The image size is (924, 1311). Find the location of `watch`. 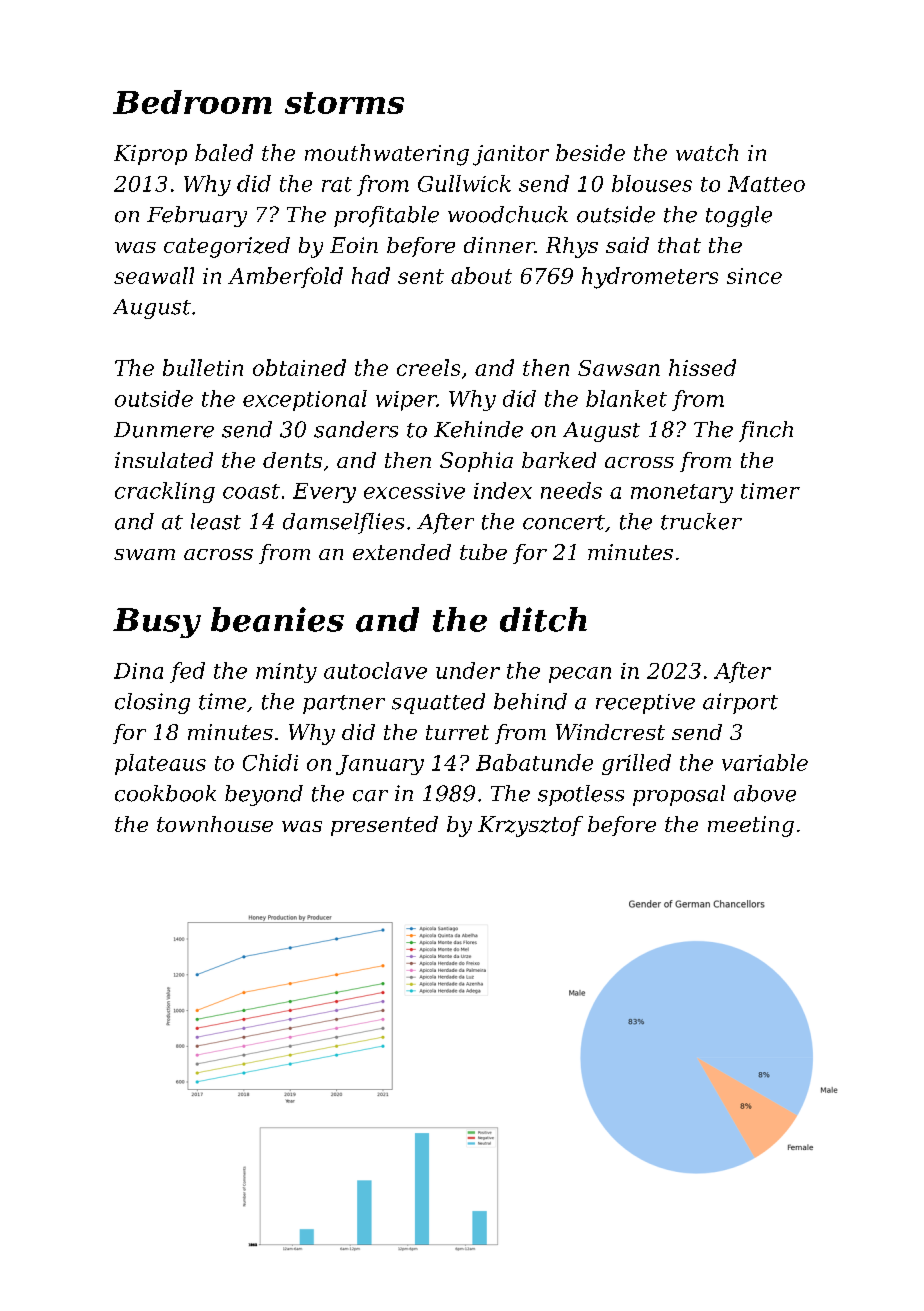

watch is located at coordinates (707, 152).
